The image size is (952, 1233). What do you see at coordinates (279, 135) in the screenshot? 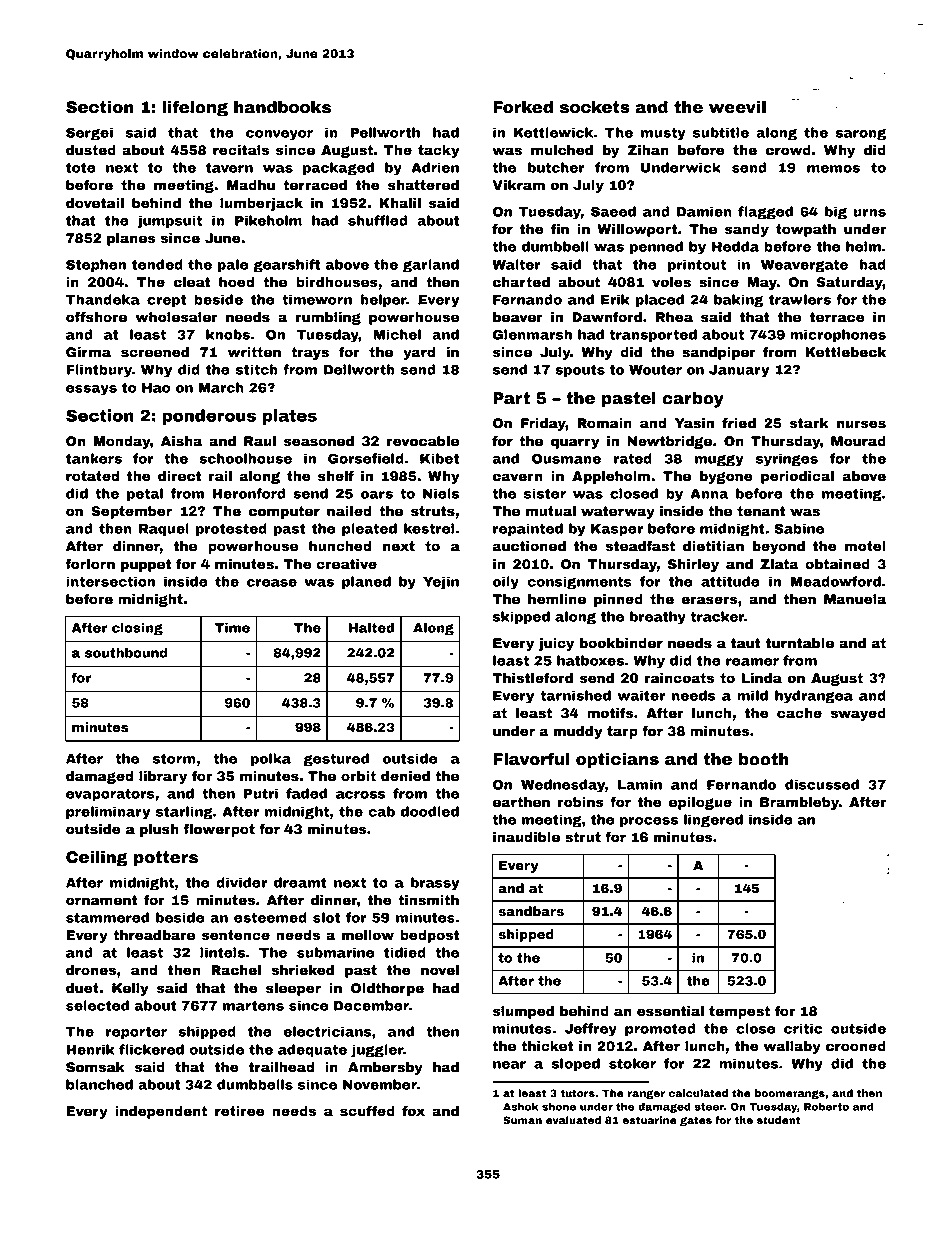
I see `conveyor` at bounding box center [279, 135].
